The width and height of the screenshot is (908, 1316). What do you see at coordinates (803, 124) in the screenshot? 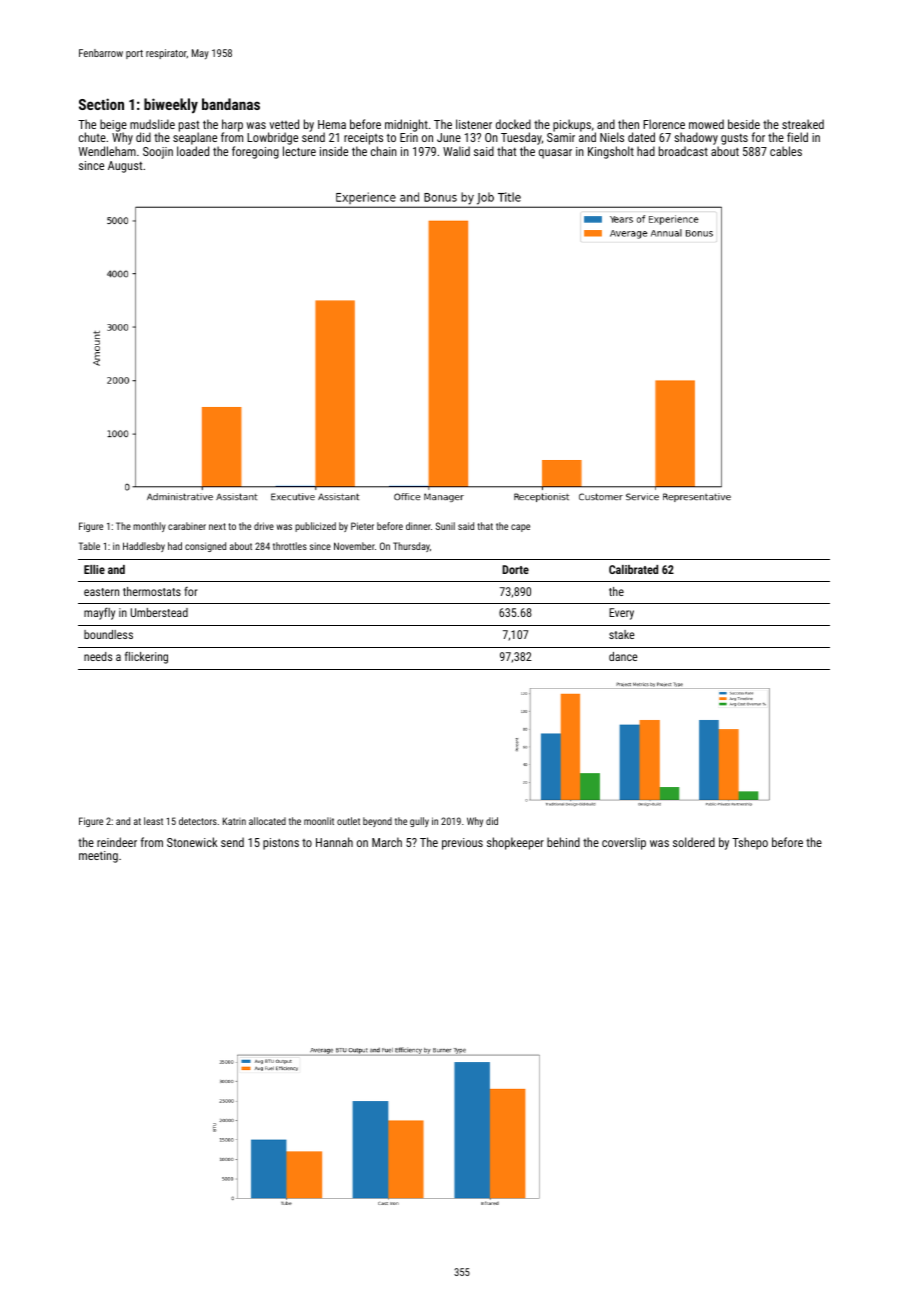
I see `streaked` at bounding box center [803, 124].
